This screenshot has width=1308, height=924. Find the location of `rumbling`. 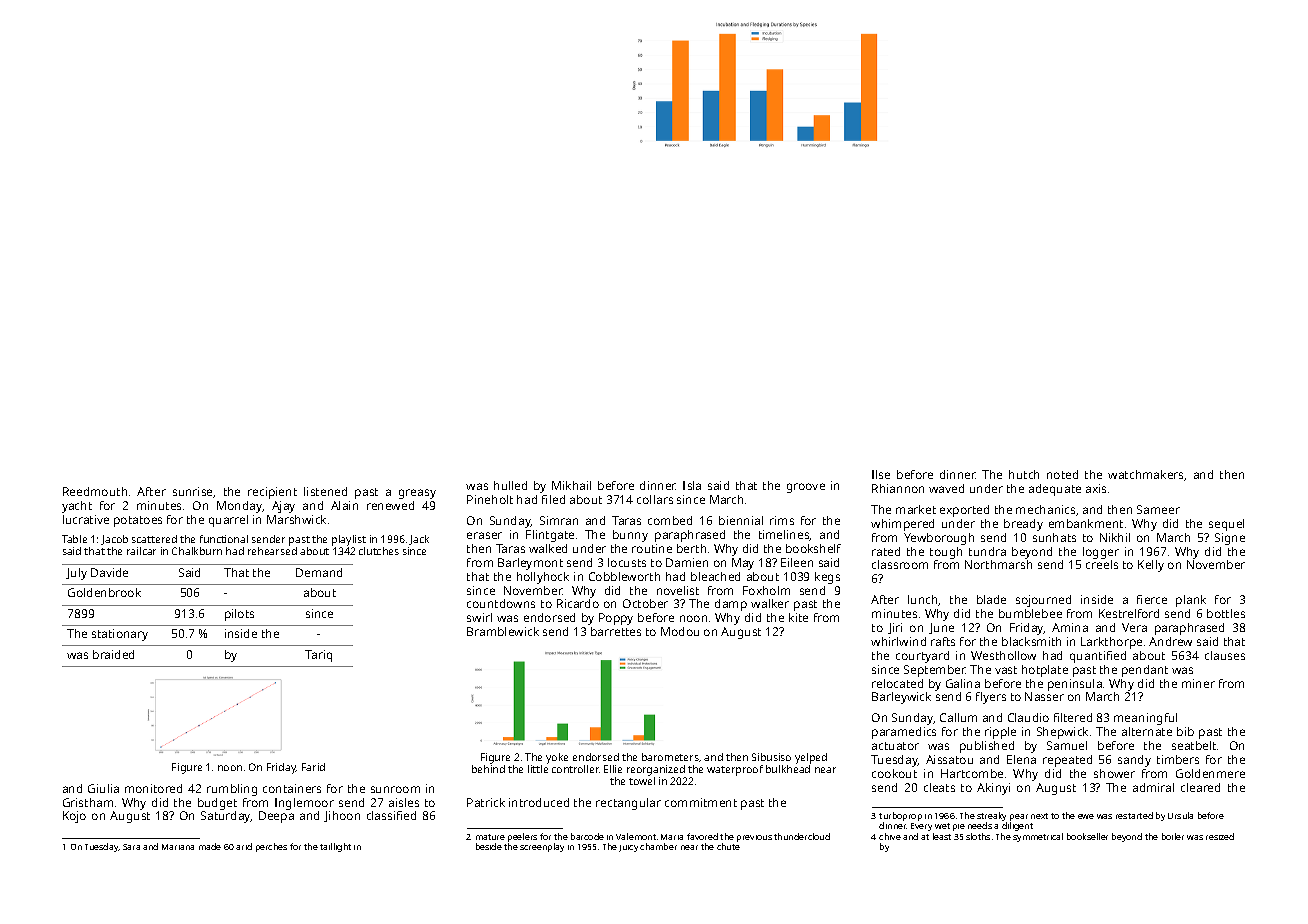

rumbling is located at coordinates (232, 790).
